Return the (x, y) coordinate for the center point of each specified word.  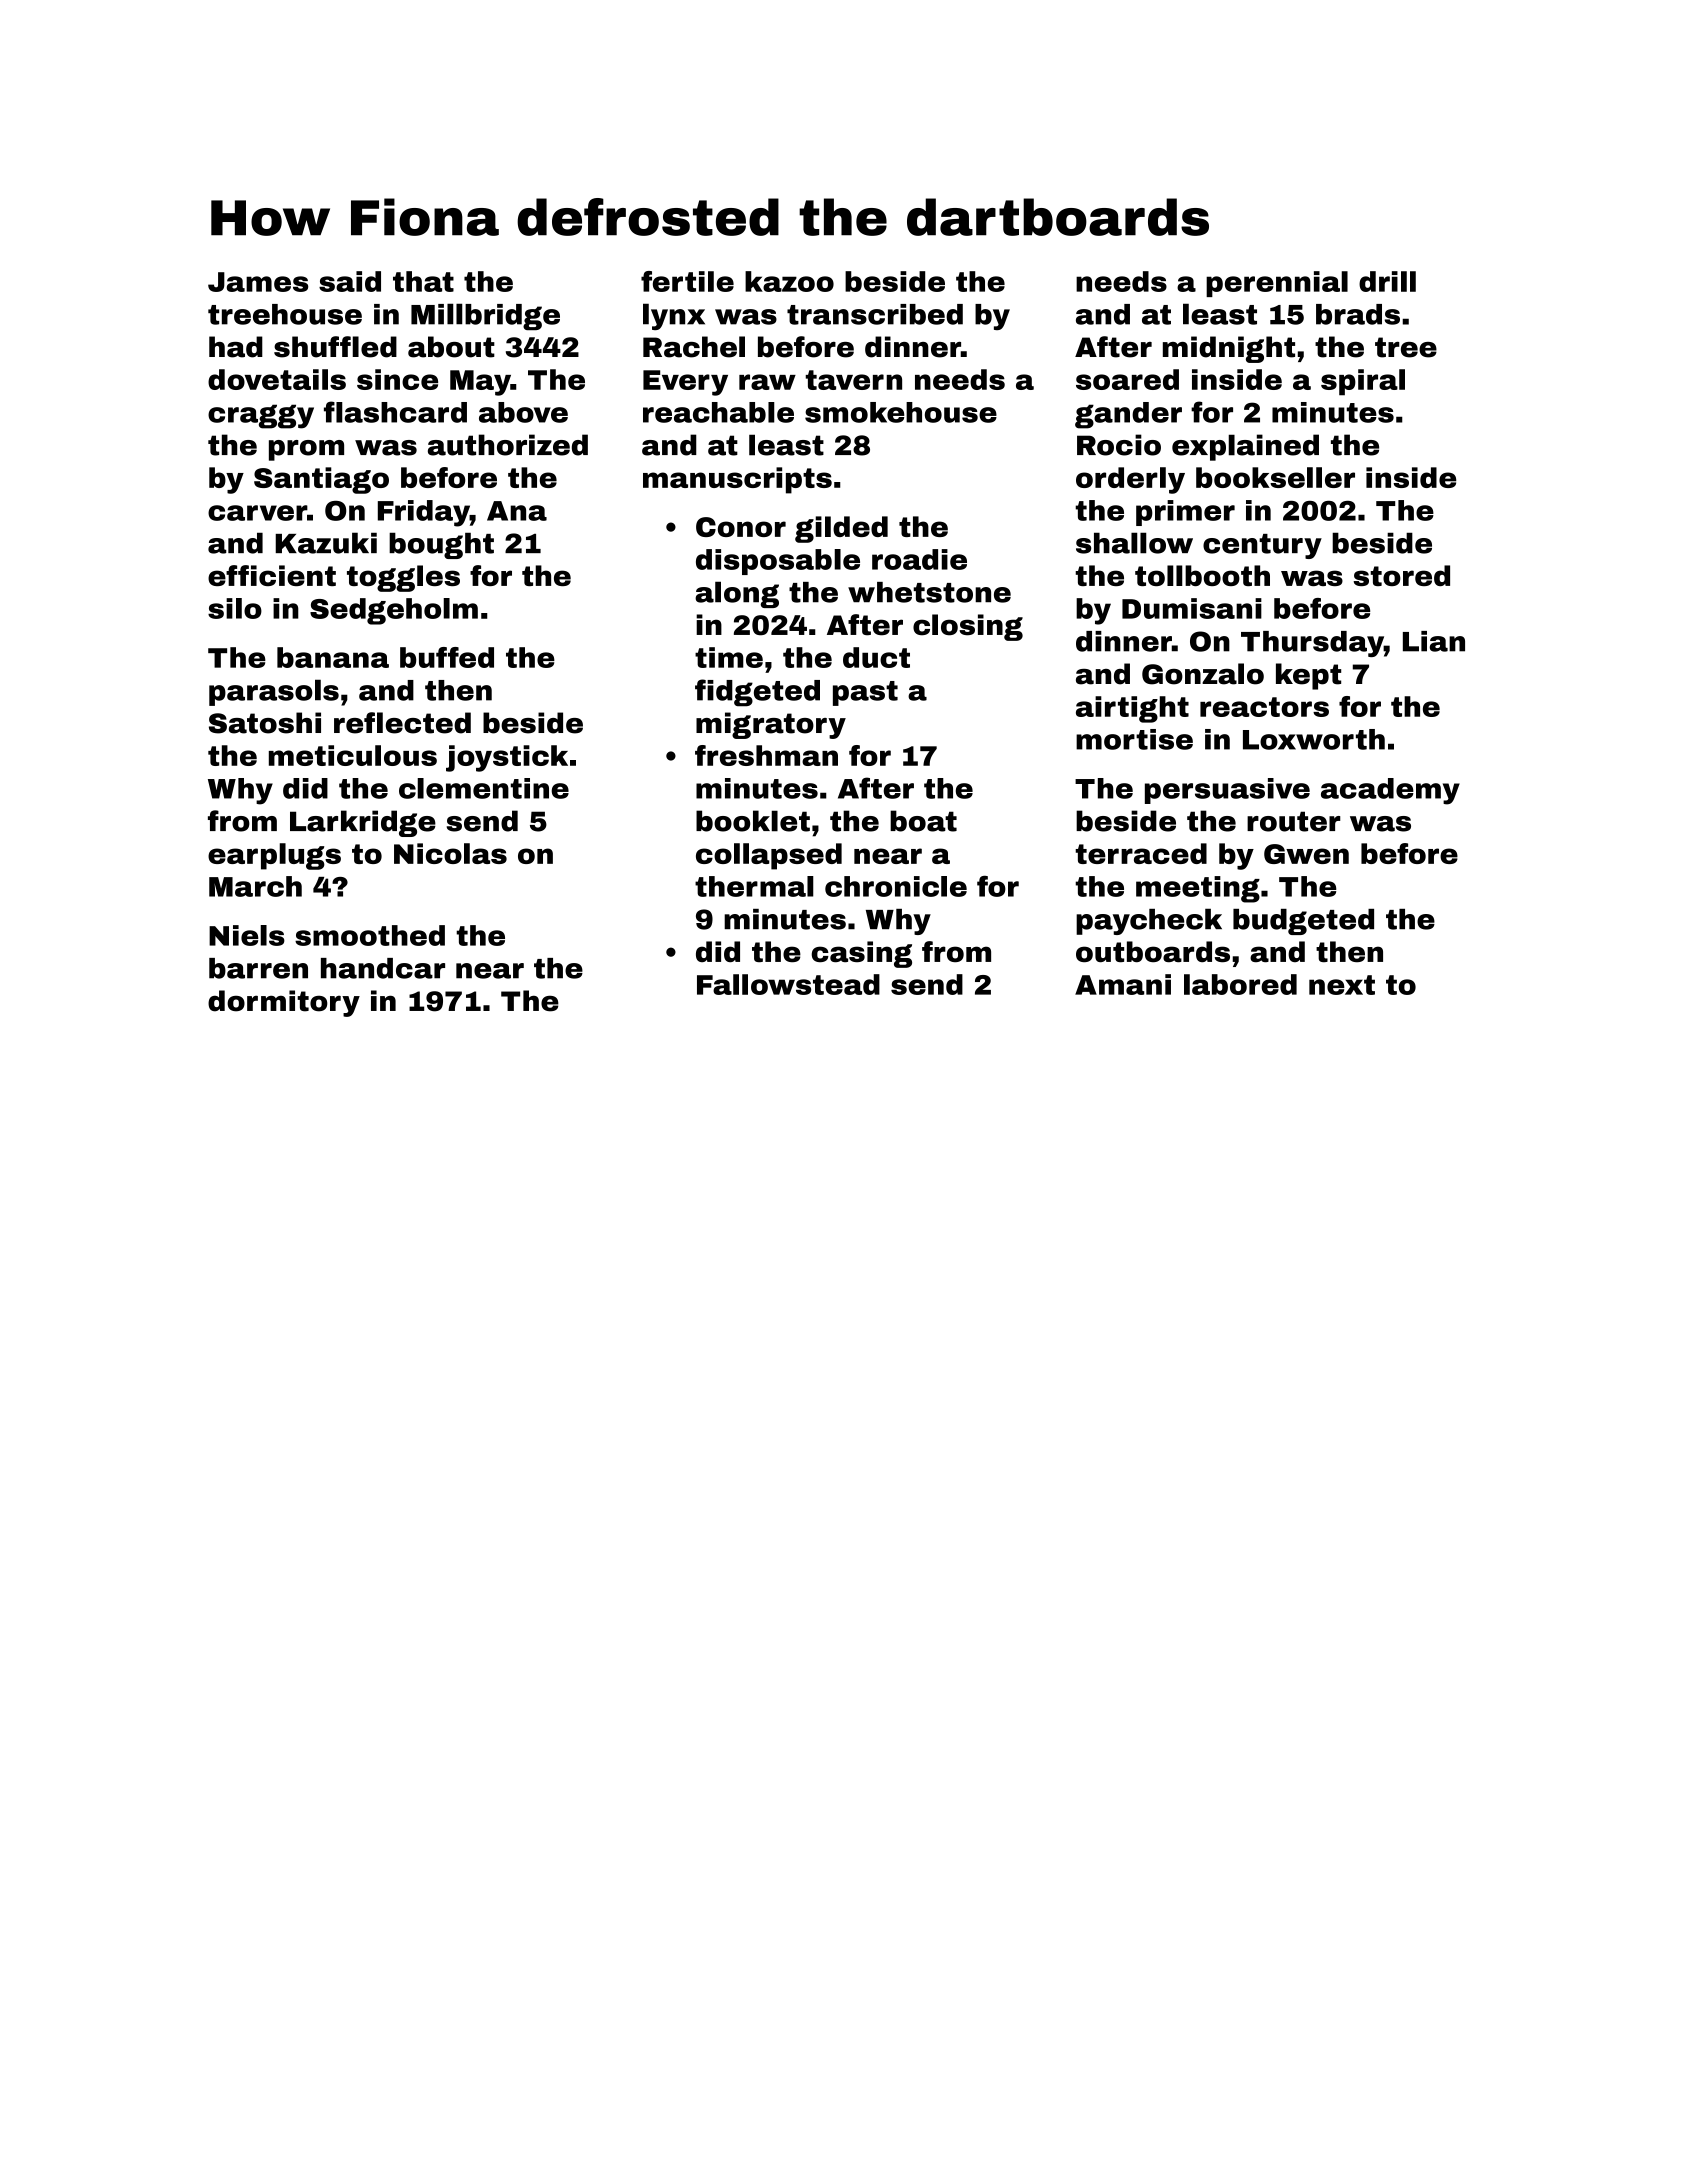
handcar (383, 968)
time (729, 657)
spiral (1363, 382)
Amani (1123, 984)
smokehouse (901, 412)
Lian (1434, 641)
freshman (766, 755)
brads (1358, 314)
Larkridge (363, 823)
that (423, 281)
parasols (274, 692)
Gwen (1306, 854)
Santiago (321, 480)
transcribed (875, 314)
